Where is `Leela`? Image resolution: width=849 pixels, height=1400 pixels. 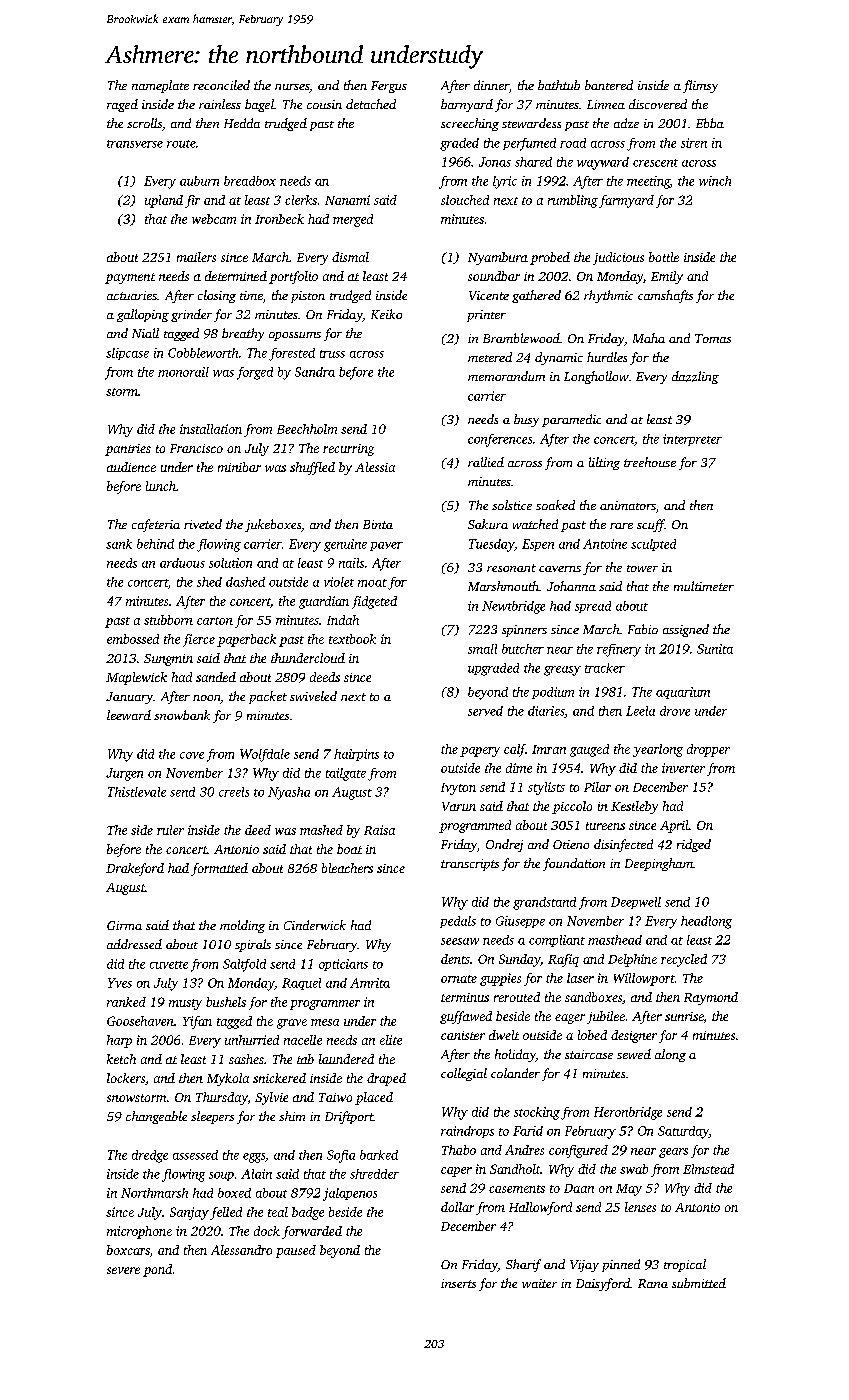 Leela is located at coordinates (640, 711).
